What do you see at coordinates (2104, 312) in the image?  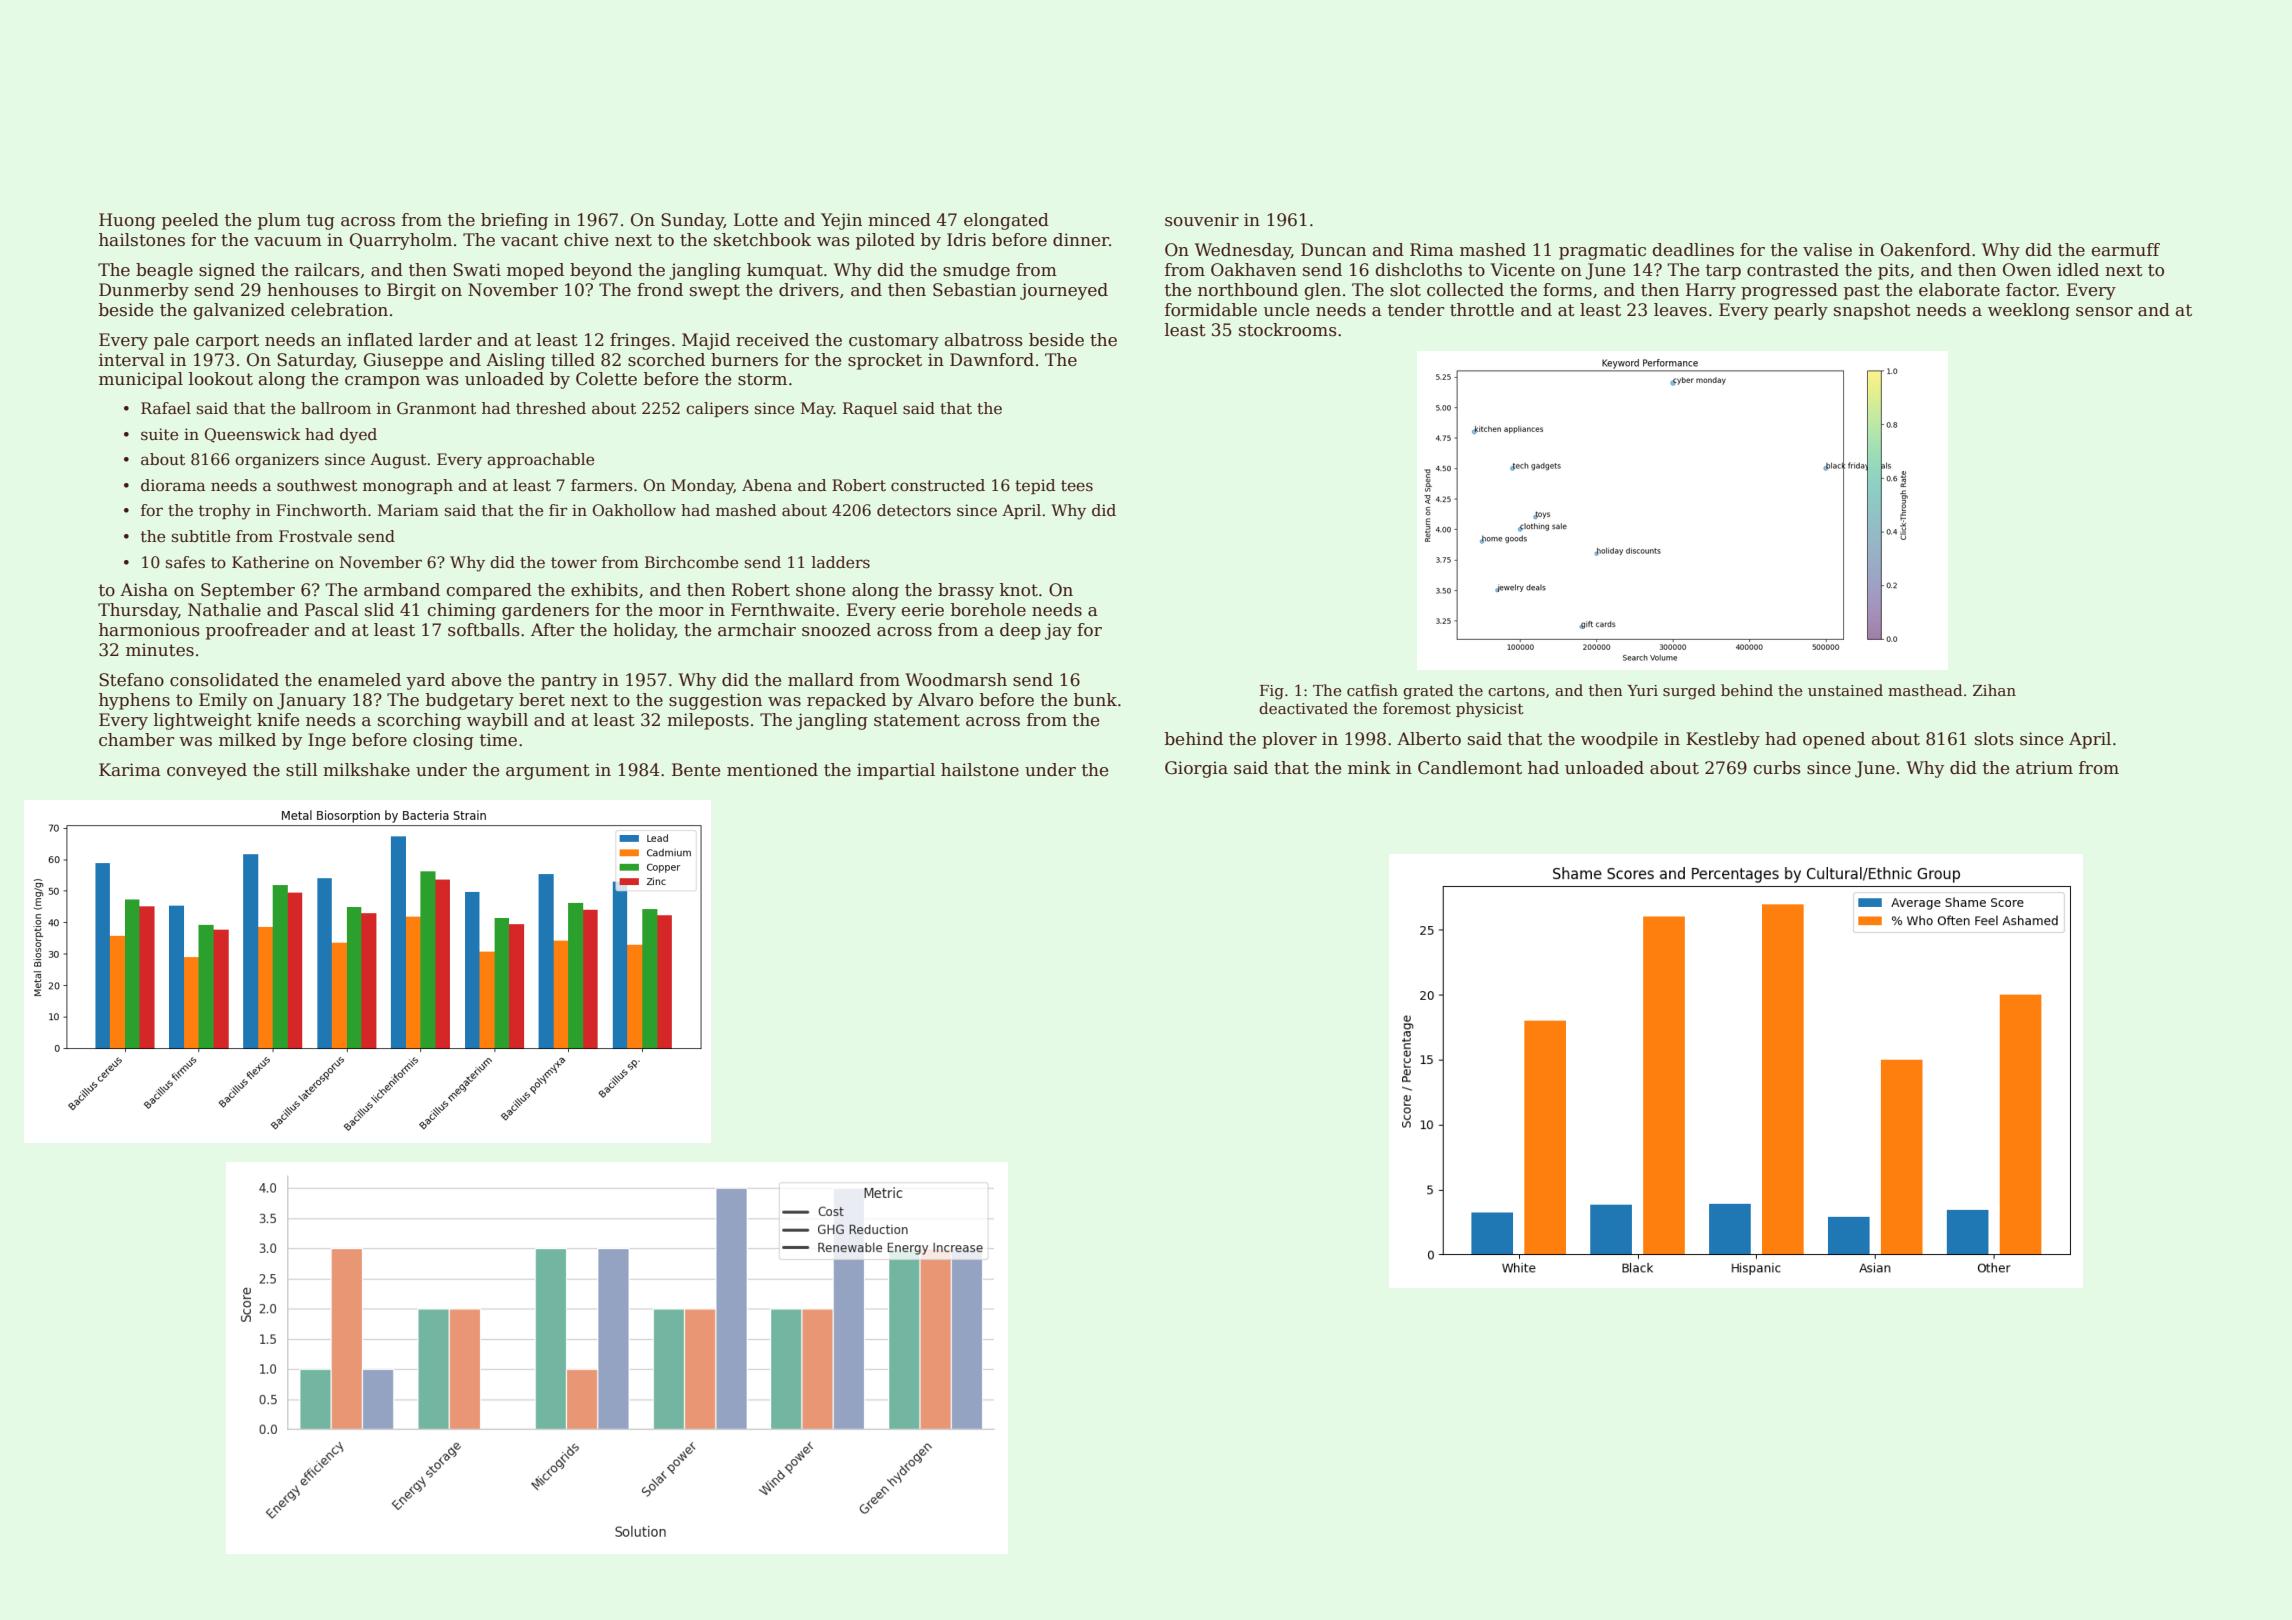 I see `sensor` at bounding box center [2104, 312].
